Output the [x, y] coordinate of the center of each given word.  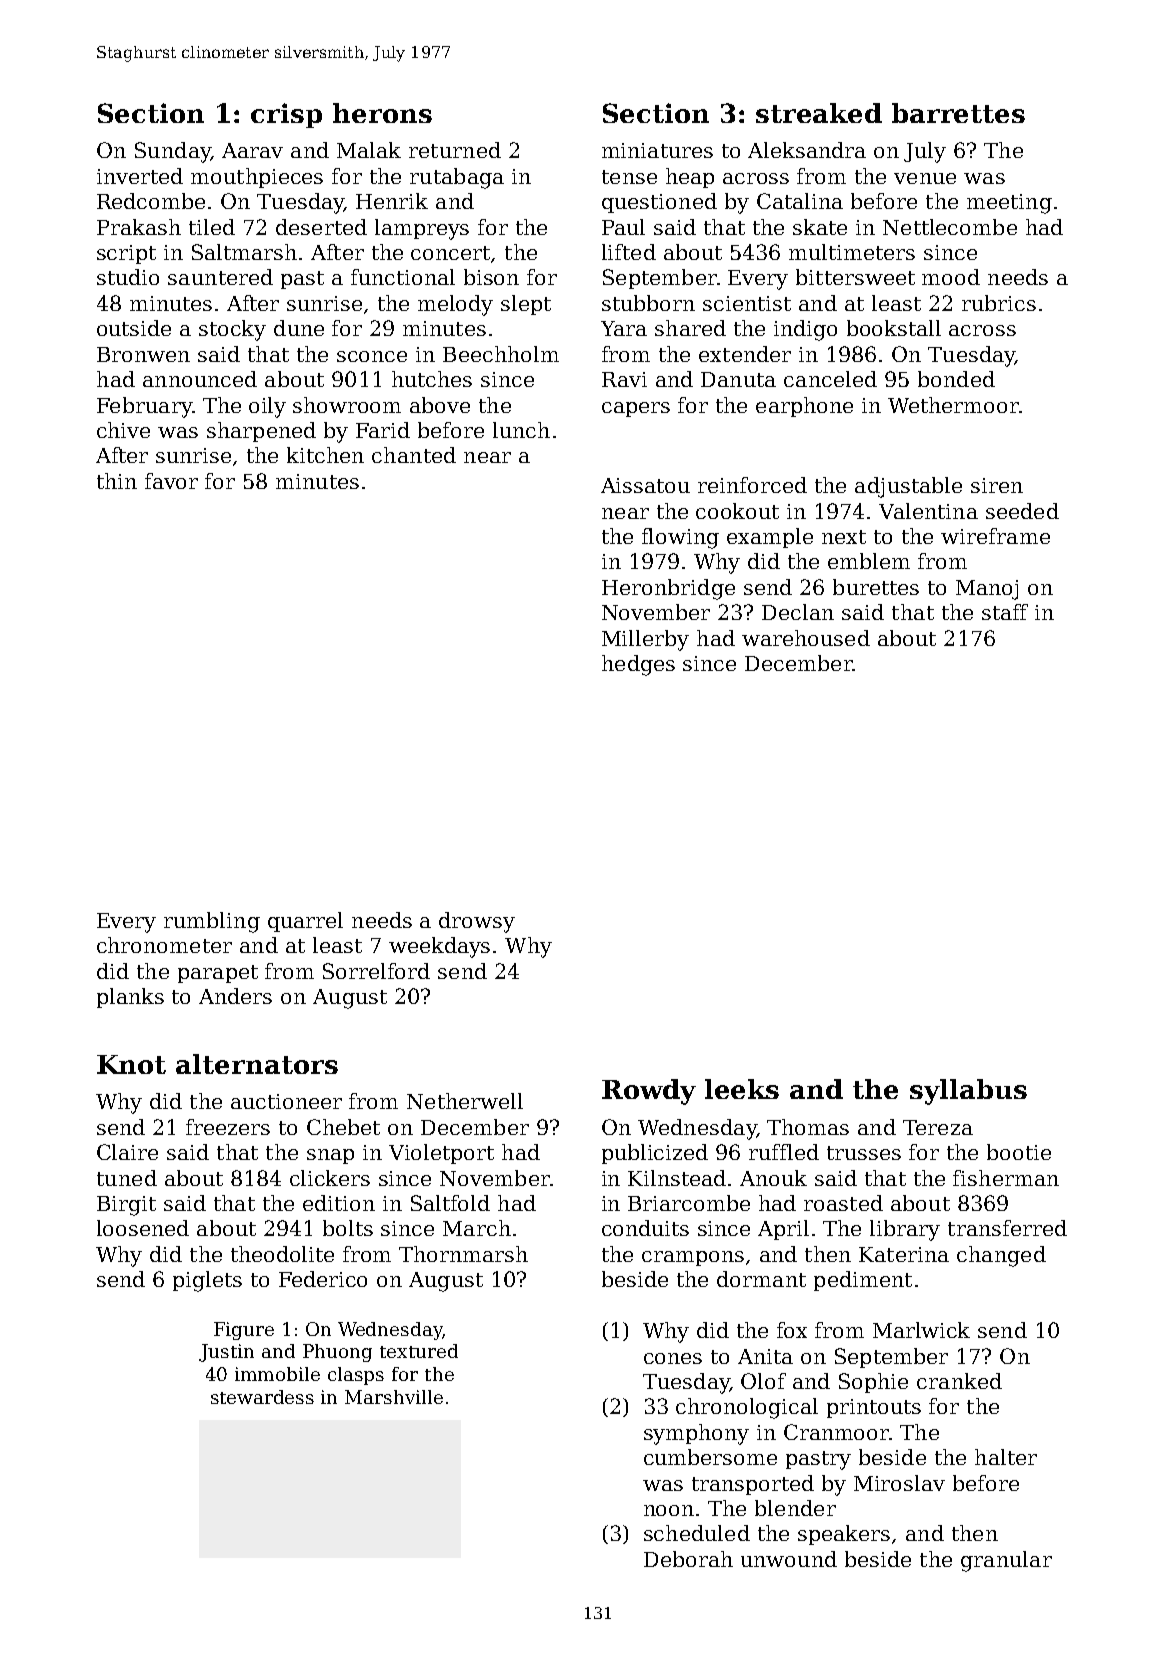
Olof [763, 1381]
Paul [623, 227]
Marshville [394, 1397]
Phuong [337, 1353]
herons [382, 113]
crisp [286, 115]
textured [419, 1351]
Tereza [938, 1127]
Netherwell [465, 1101]
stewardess [262, 1397]
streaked [819, 113]
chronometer [164, 945]
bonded [956, 379]
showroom [347, 405]
